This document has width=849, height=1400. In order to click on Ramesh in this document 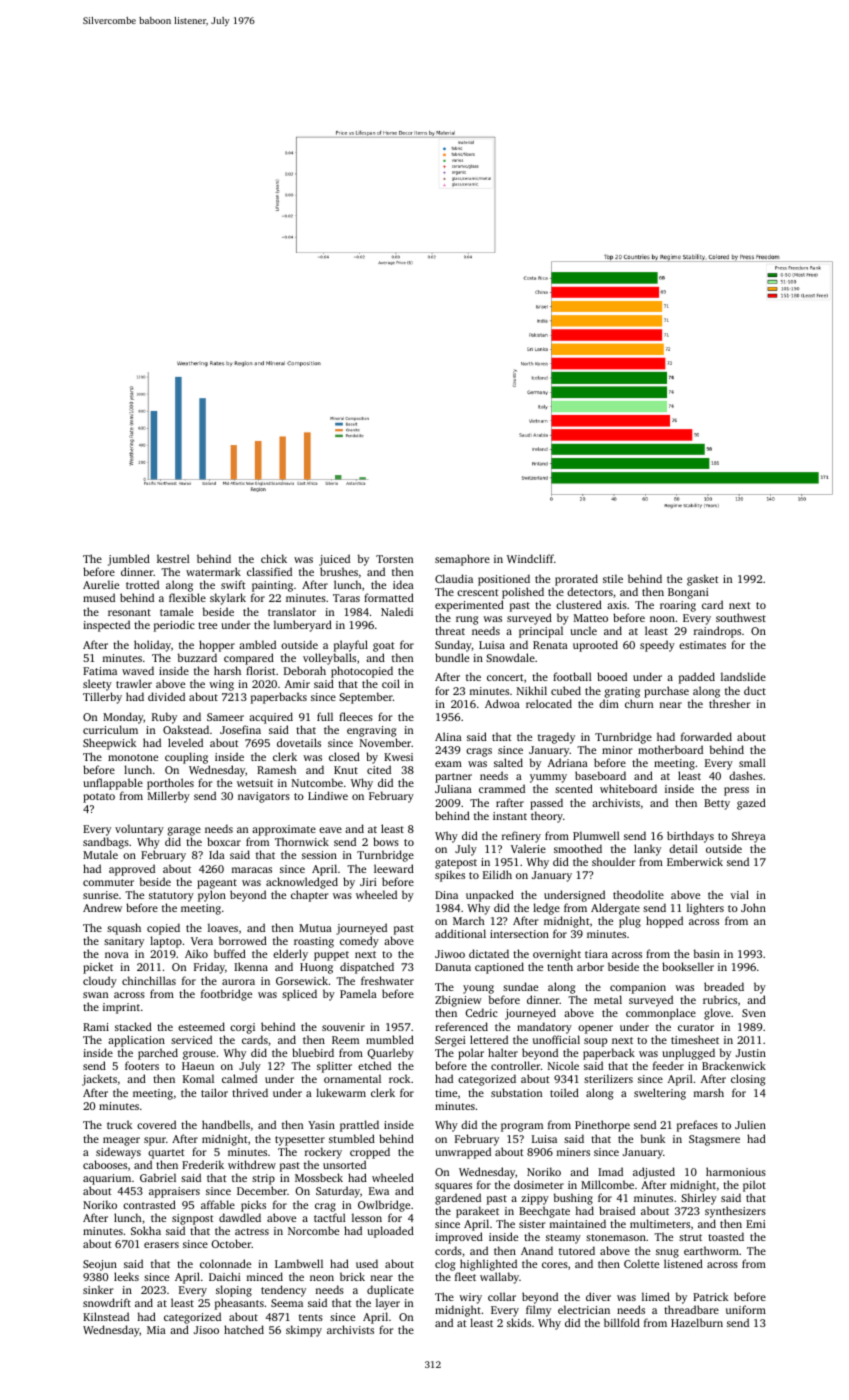, I will do `click(276, 769)`.
